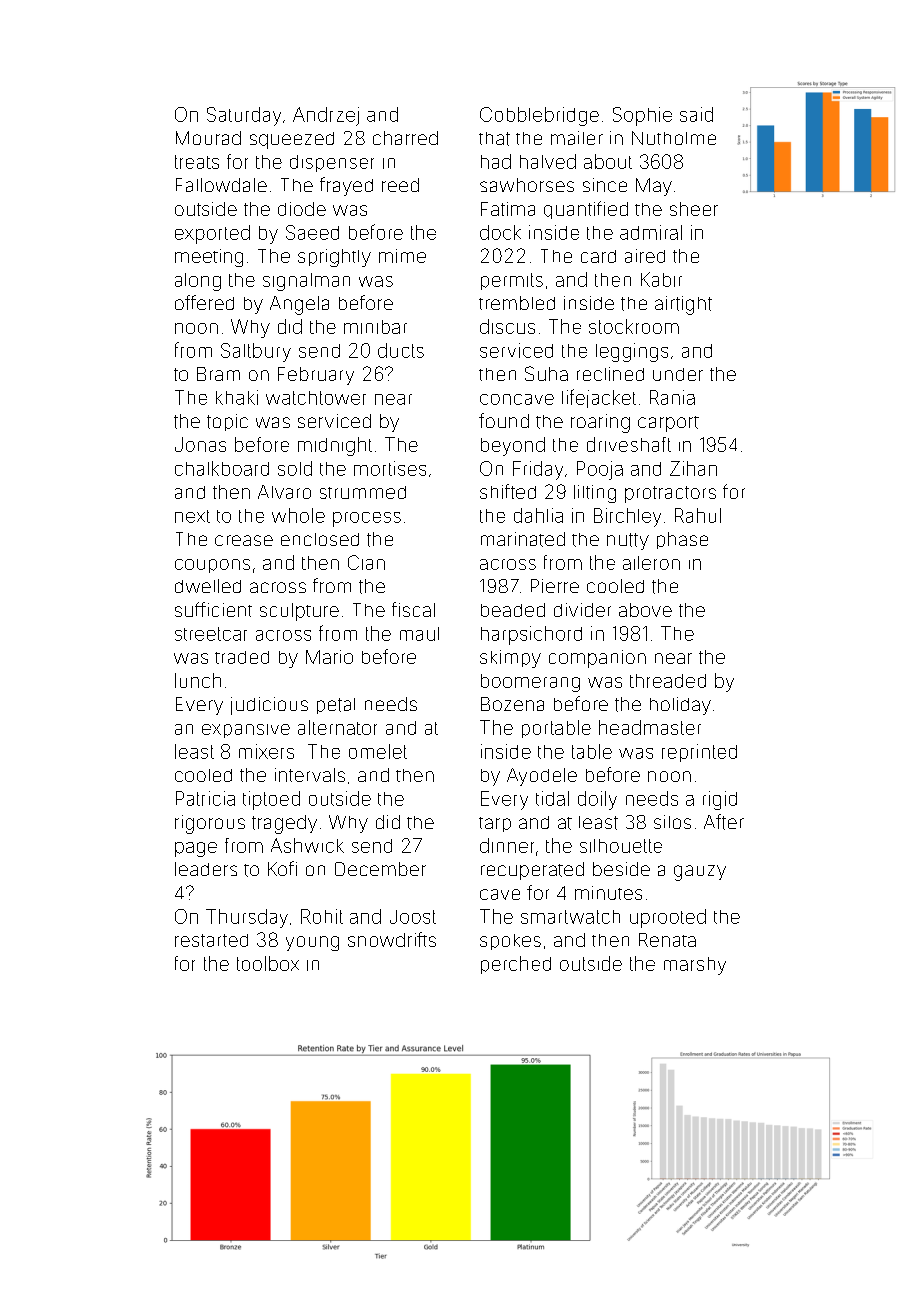  I want to click on carport, so click(668, 424).
